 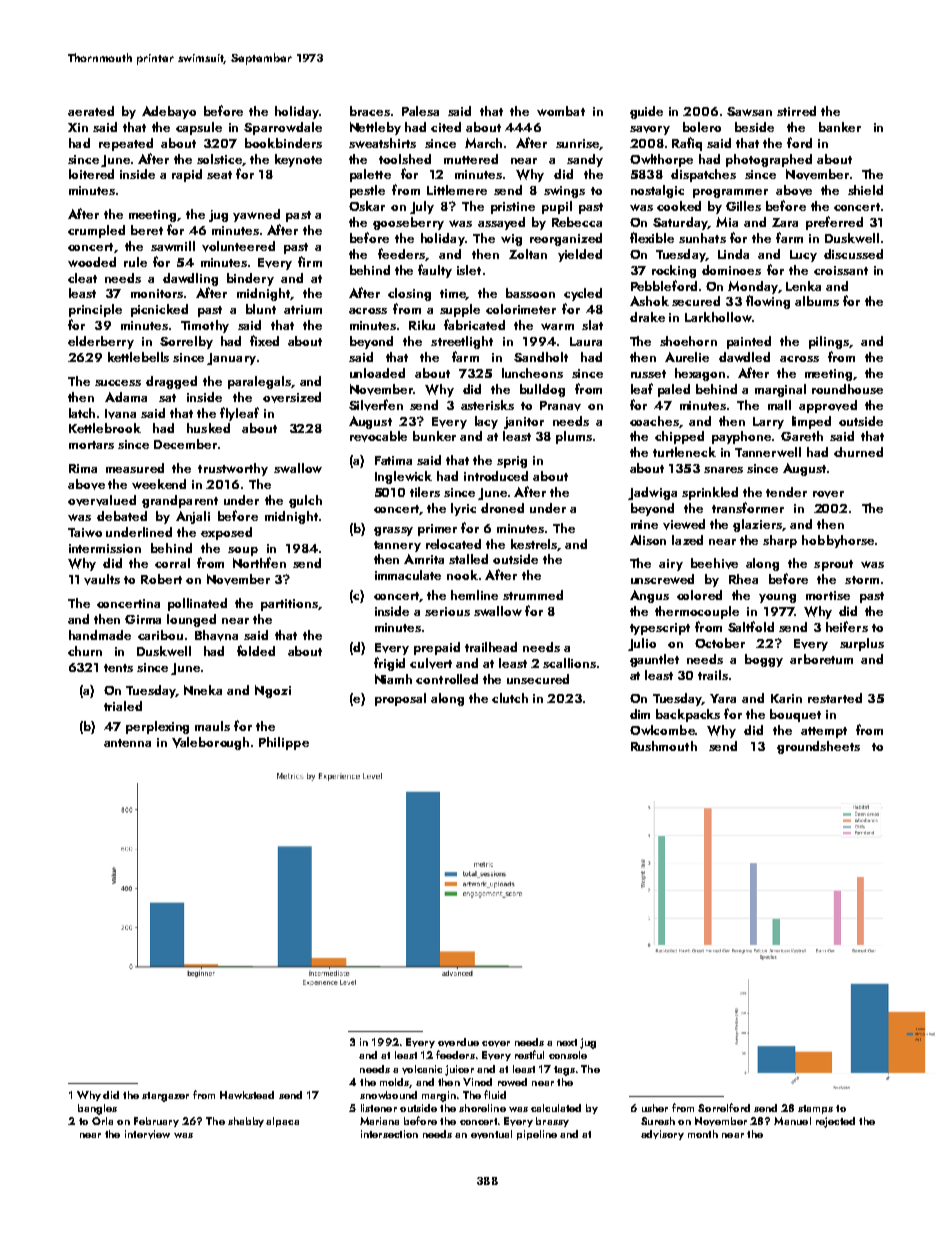 What do you see at coordinates (537, 1135) in the page?
I see `pipeline` at bounding box center [537, 1135].
